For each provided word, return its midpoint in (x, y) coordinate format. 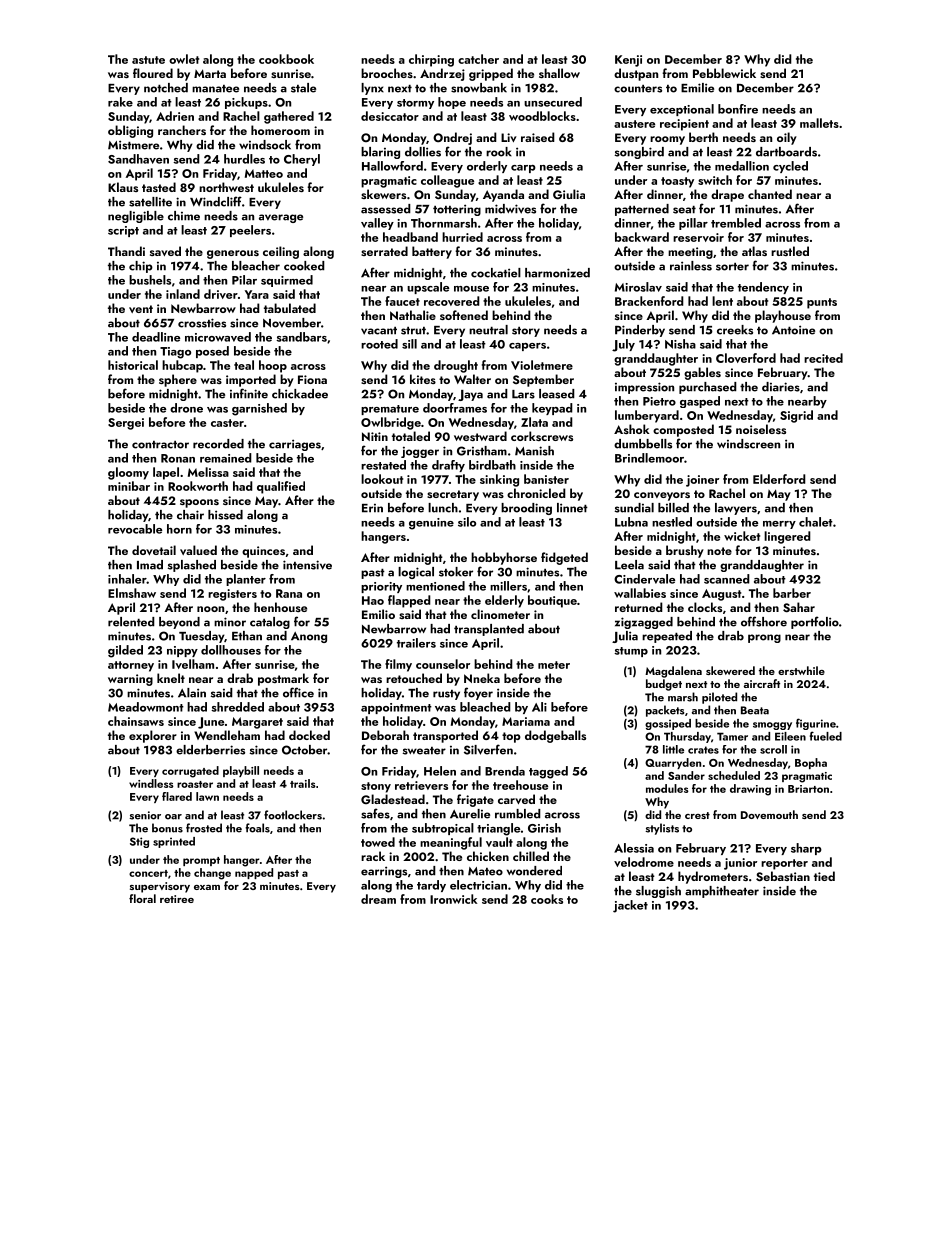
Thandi (126, 251)
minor (230, 622)
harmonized (557, 273)
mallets (819, 123)
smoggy (772, 726)
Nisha (680, 344)
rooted (379, 344)
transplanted (489, 630)
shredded (237, 707)
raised (538, 137)
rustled (790, 251)
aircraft (762, 683)
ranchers (182, 130)
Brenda (505, 771)
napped (254, 873)
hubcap (182, 366)
